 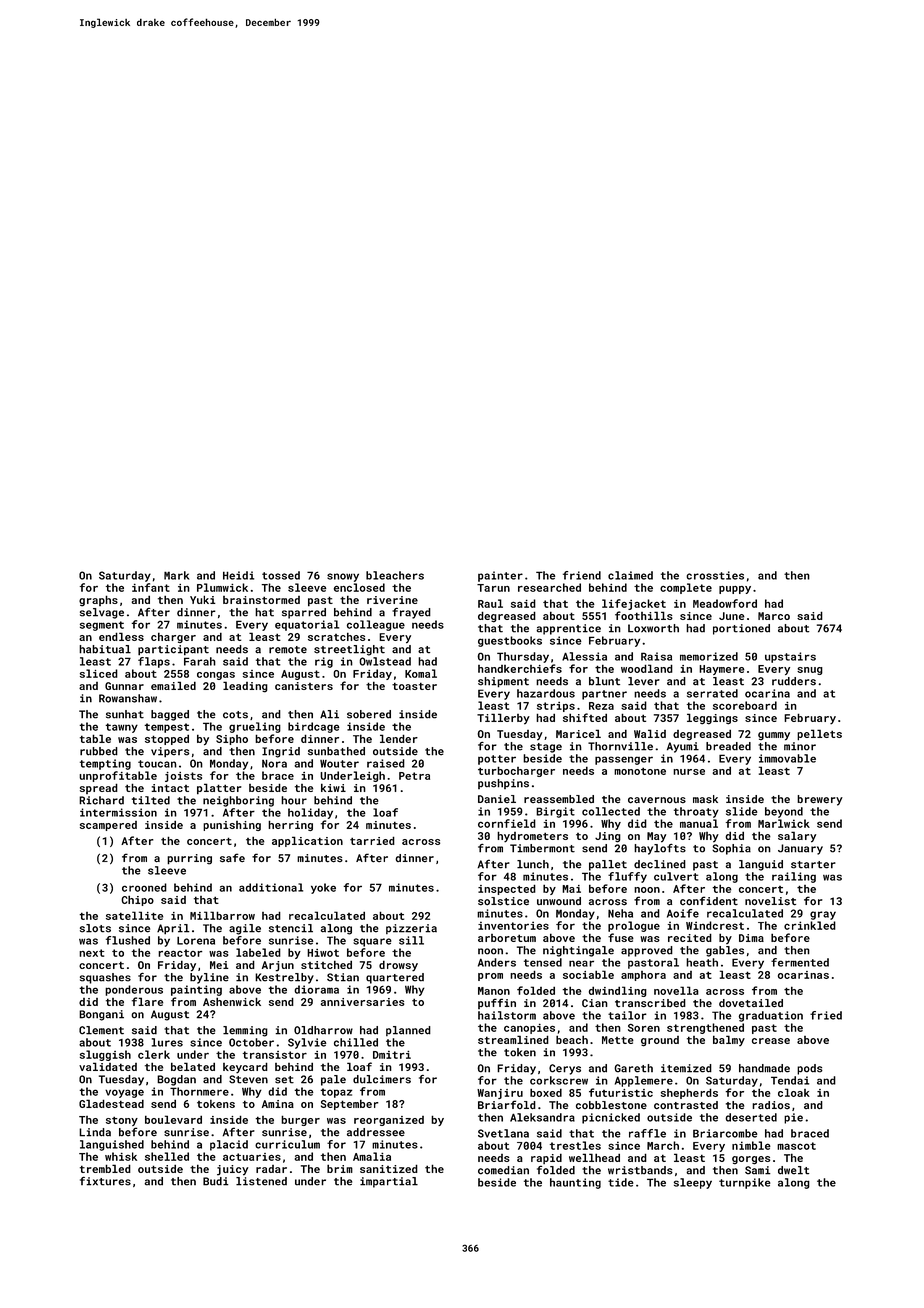 What do you see at coordinates (507, 1104) in the screenshot?
I see `Briarfold` at bounding box center [507, 1104].
